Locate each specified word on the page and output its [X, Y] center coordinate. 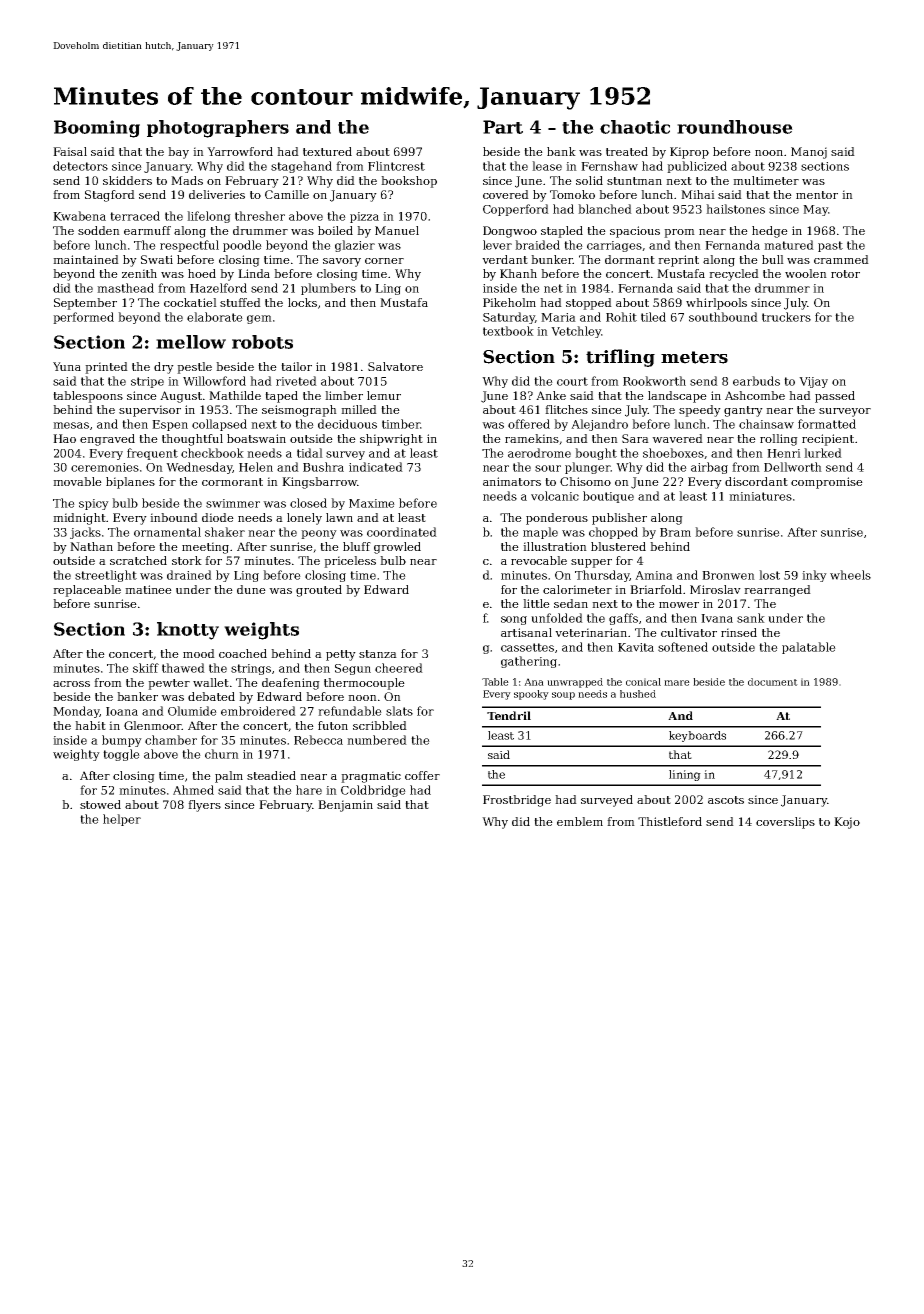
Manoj [809, 153]
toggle [121, 755]
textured [327, 151]
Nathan [91, 546]
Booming [97, 129]
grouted [319, 591]
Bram [675, 532]
